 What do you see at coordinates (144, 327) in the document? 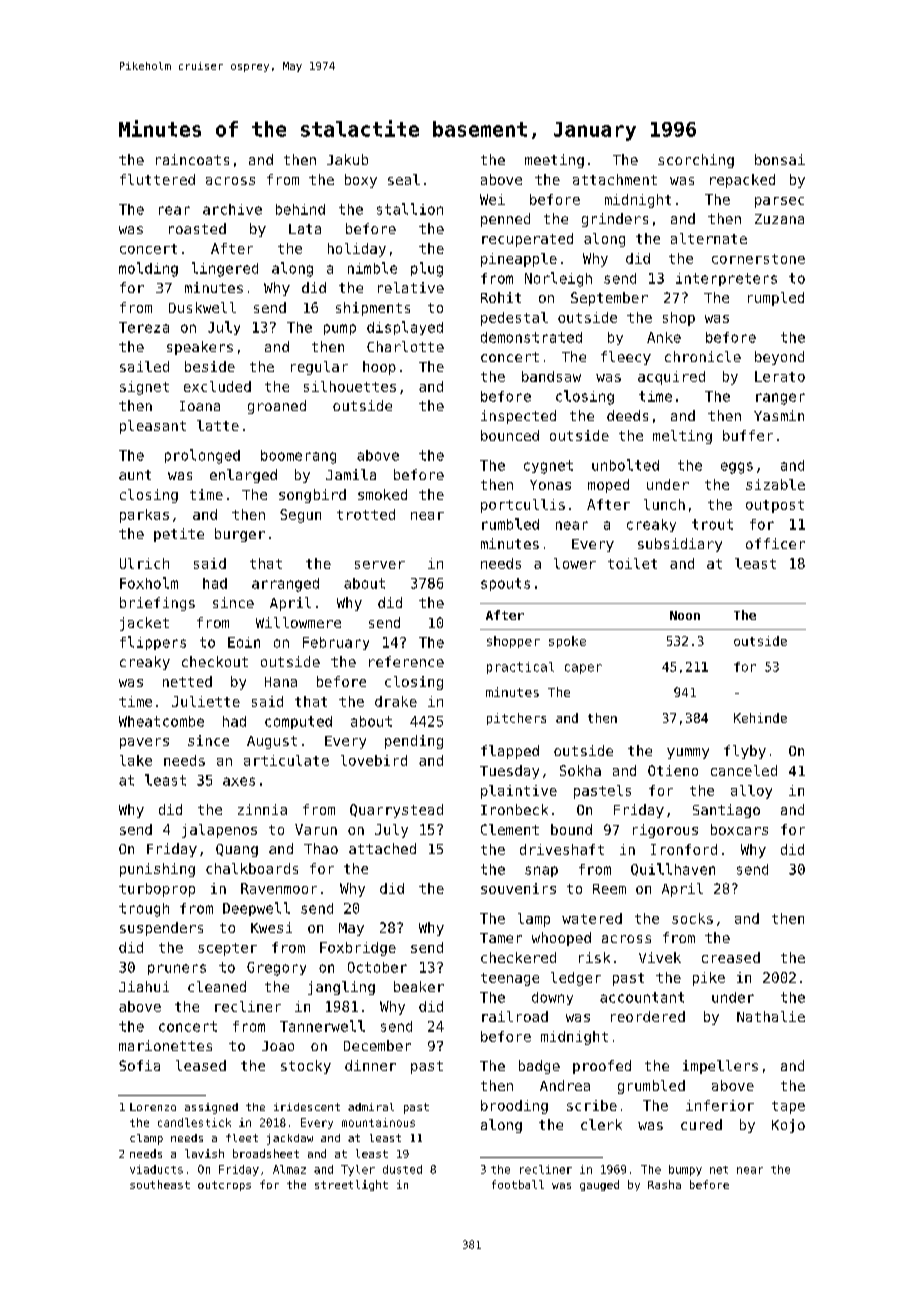
I see `Tereza` at bounding box center [144, 327].
